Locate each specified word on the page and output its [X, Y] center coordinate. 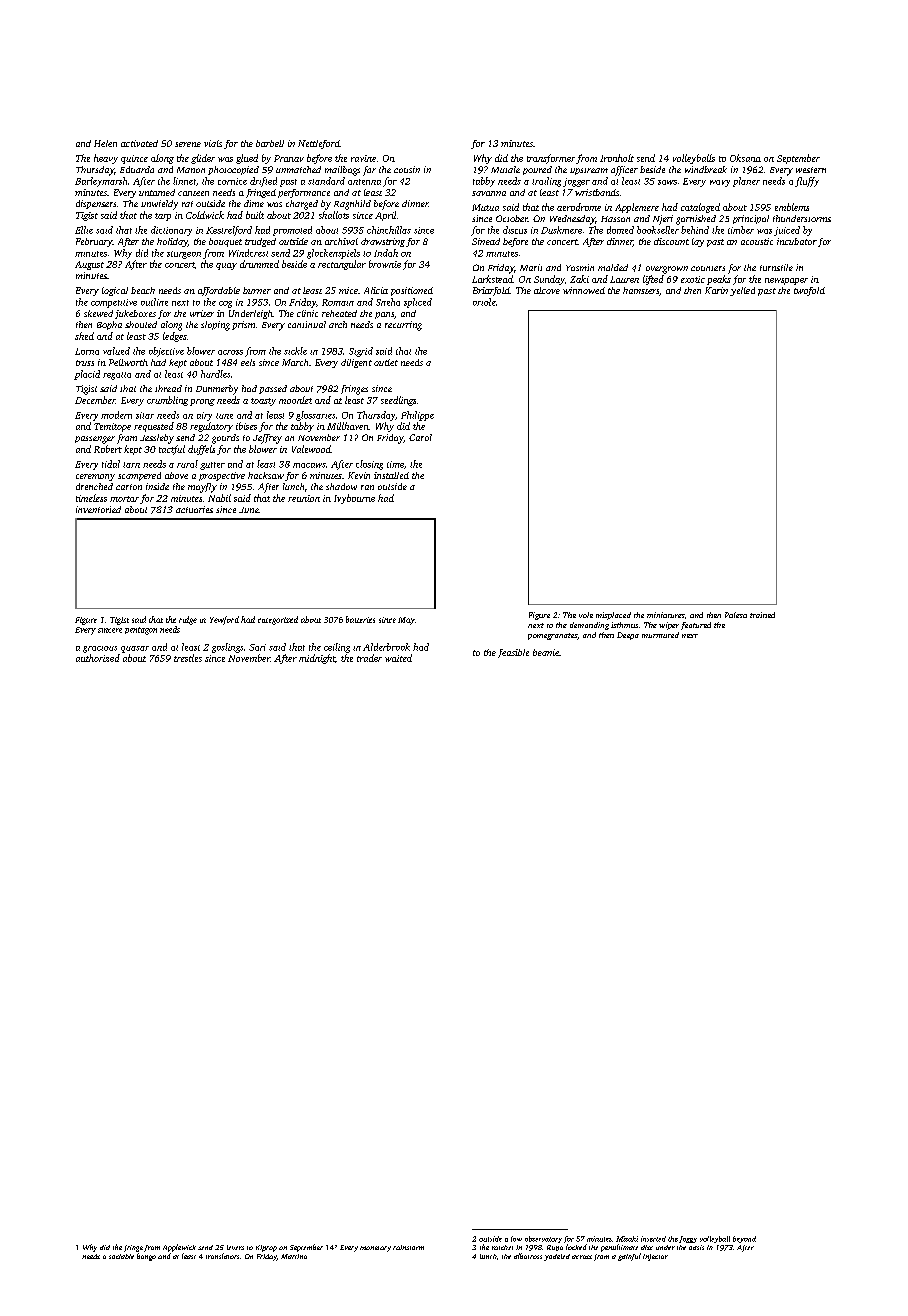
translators [222, 1256]
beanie [546, 652]
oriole [484, 302]
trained [762, 615]
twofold [809, 291]
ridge [188, 620]
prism [243, 325]
